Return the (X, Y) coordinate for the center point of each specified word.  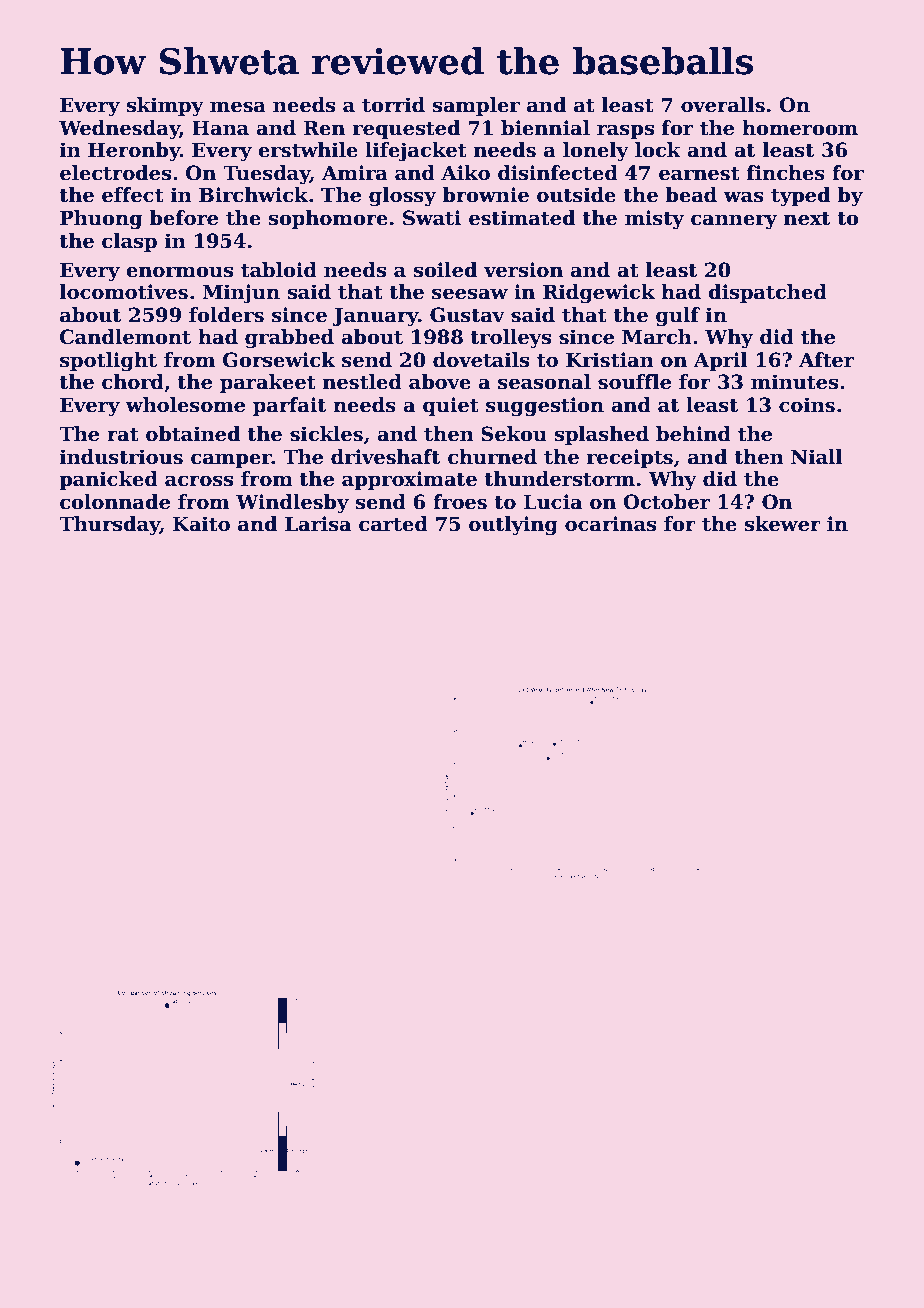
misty (654, 220)
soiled (445, 270)
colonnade (115, 502)
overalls (723, 105)
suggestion (545, 407)
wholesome (185, 405)
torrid (393, 105)
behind (693, 434)
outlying (513, 526)
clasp (129, 242)
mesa (238, 107)
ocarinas (610, 524)
